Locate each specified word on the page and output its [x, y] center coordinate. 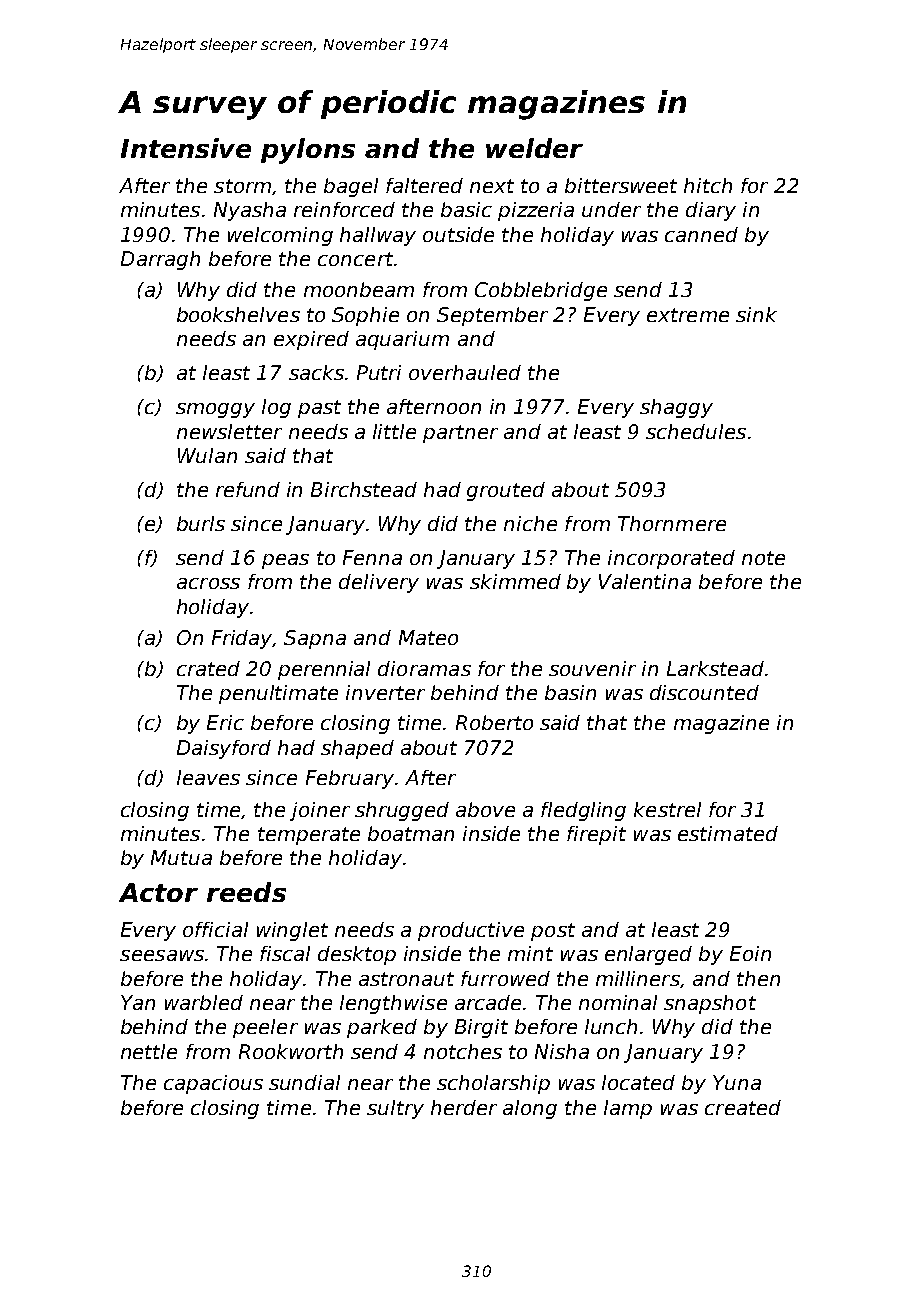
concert [355, 259]
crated [208, 668]
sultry [395, 1109]
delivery [379, 583]
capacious [213, 1084]
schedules [696, 431]
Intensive [186, 148]
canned [701, 234]
